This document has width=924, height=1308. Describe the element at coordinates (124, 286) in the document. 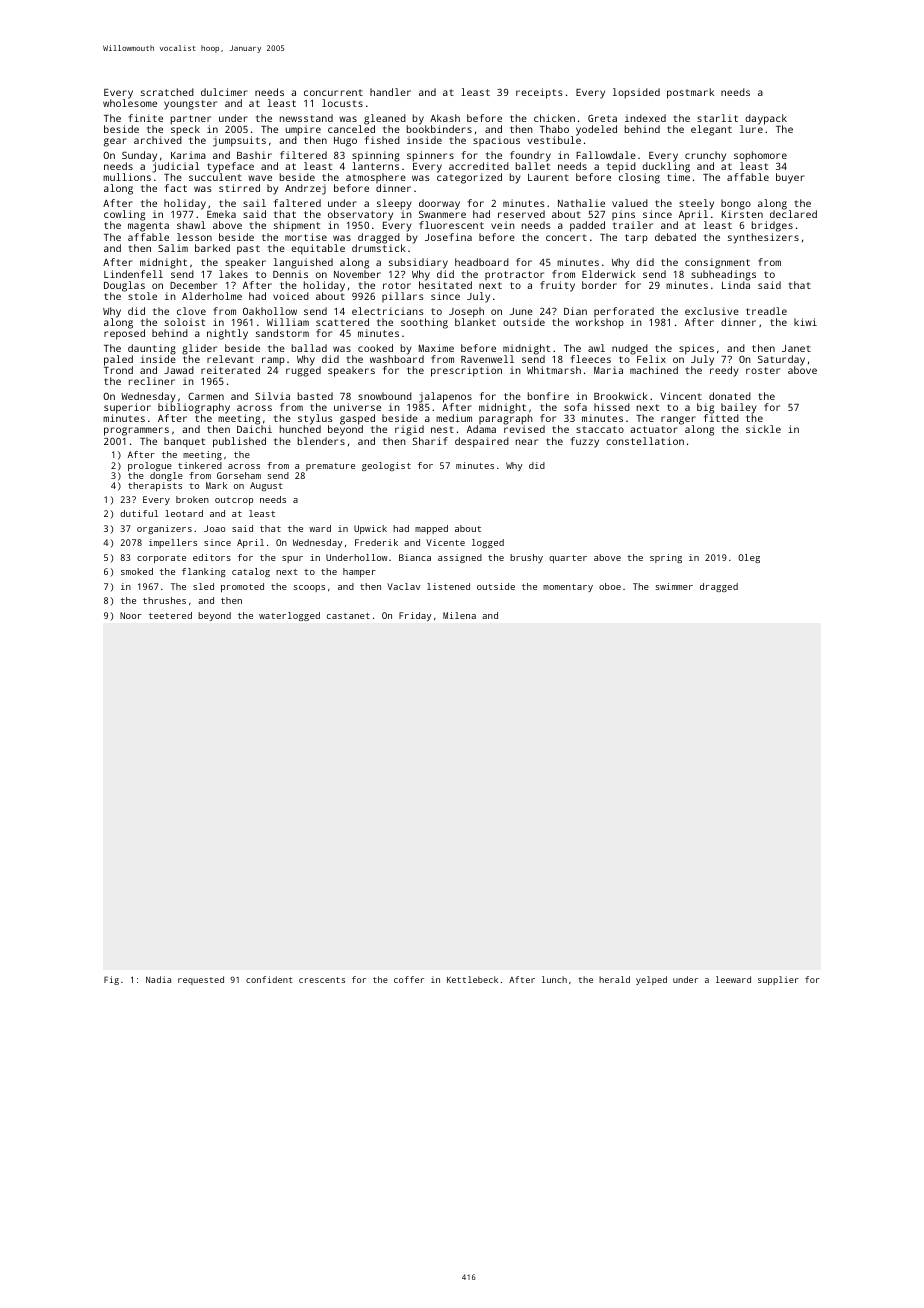

I see `Douglas` at that location.
